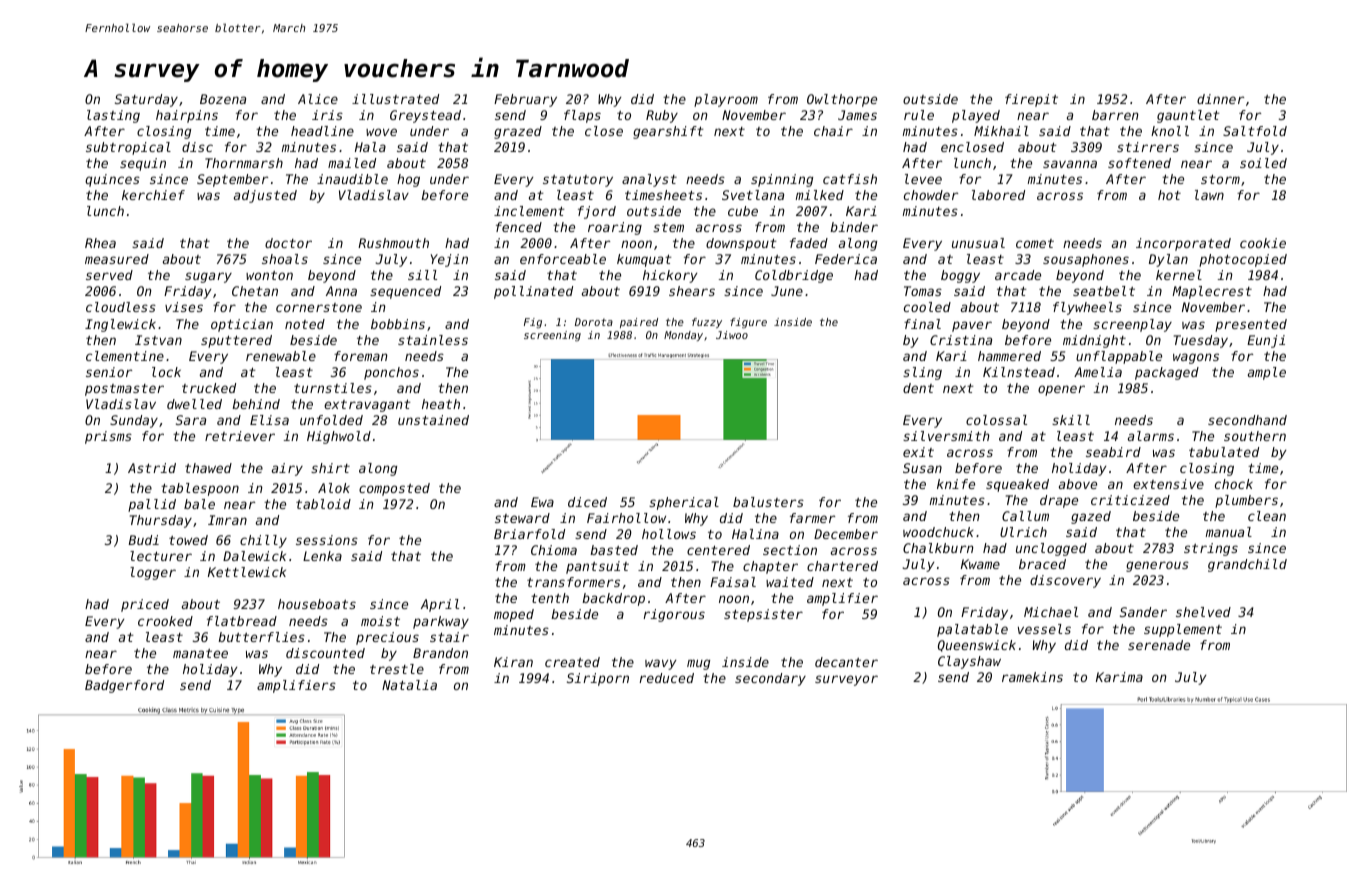 This page has height=887, width=1372. I want to click on Budi, so click(143, 540).
